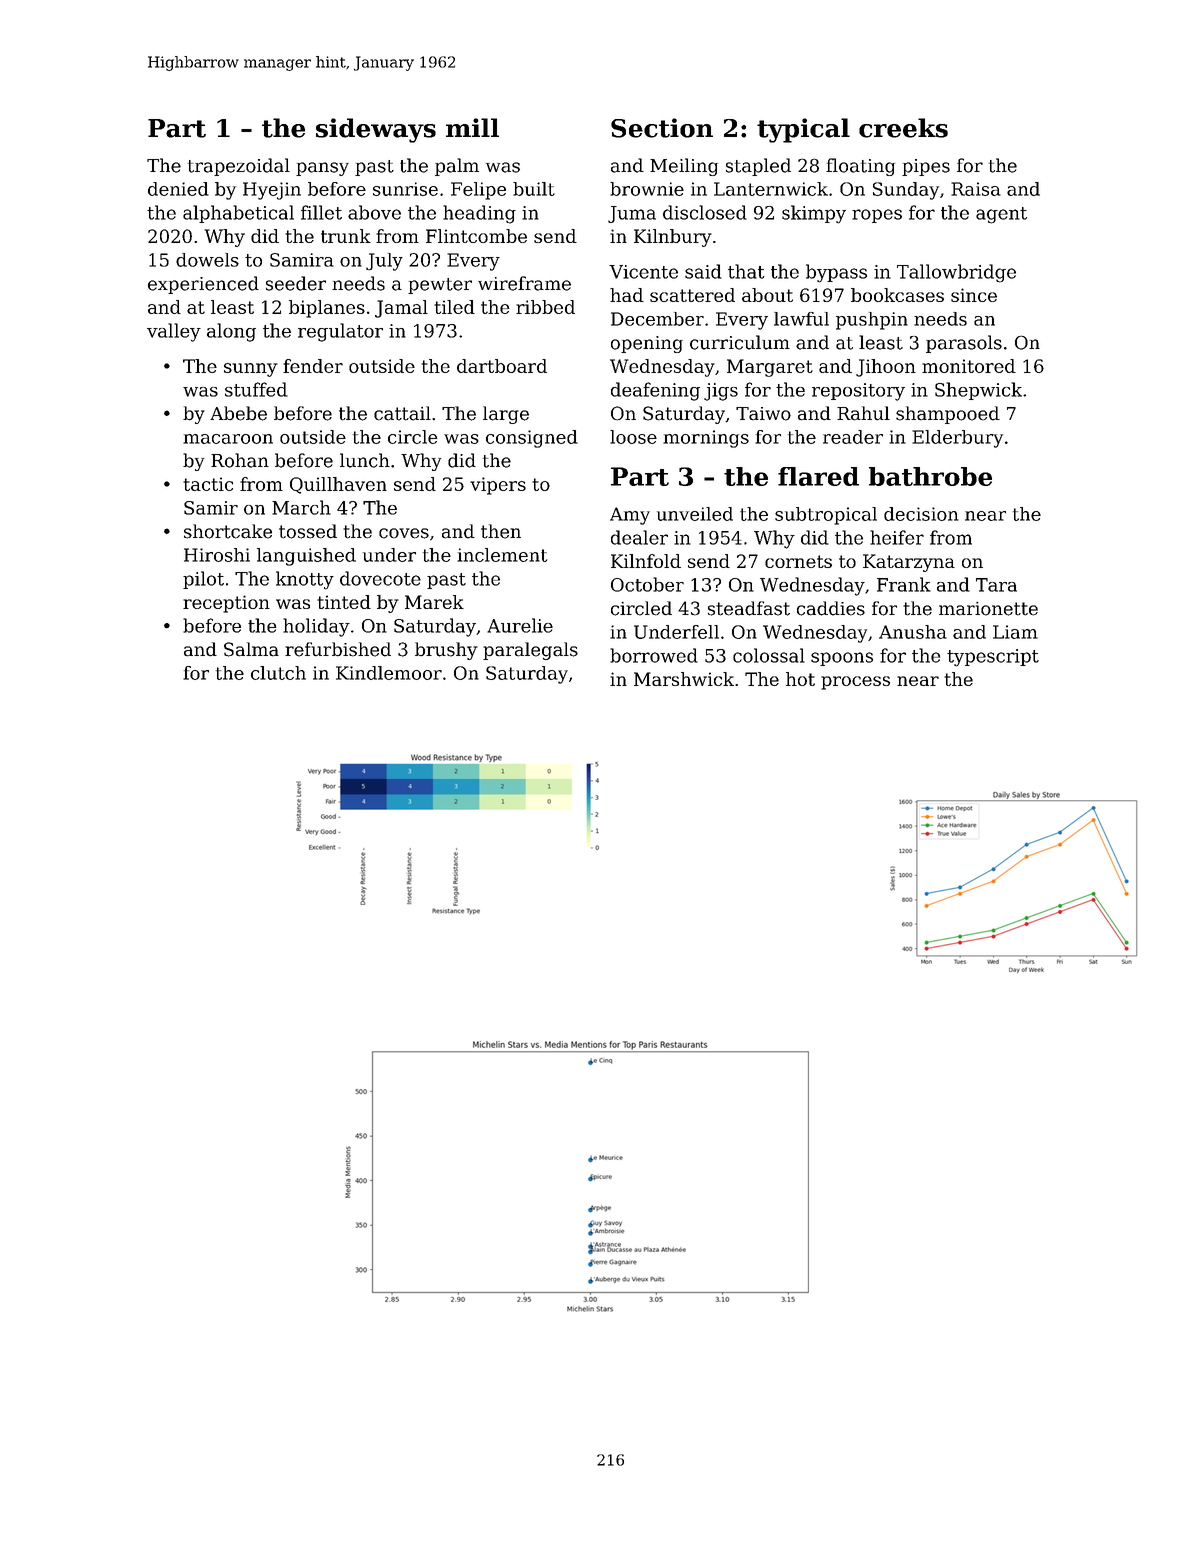 This image has width=1193, height=1543. Describe the element at coordinates (376, 130) in the image. I see `sideways` at that location.
